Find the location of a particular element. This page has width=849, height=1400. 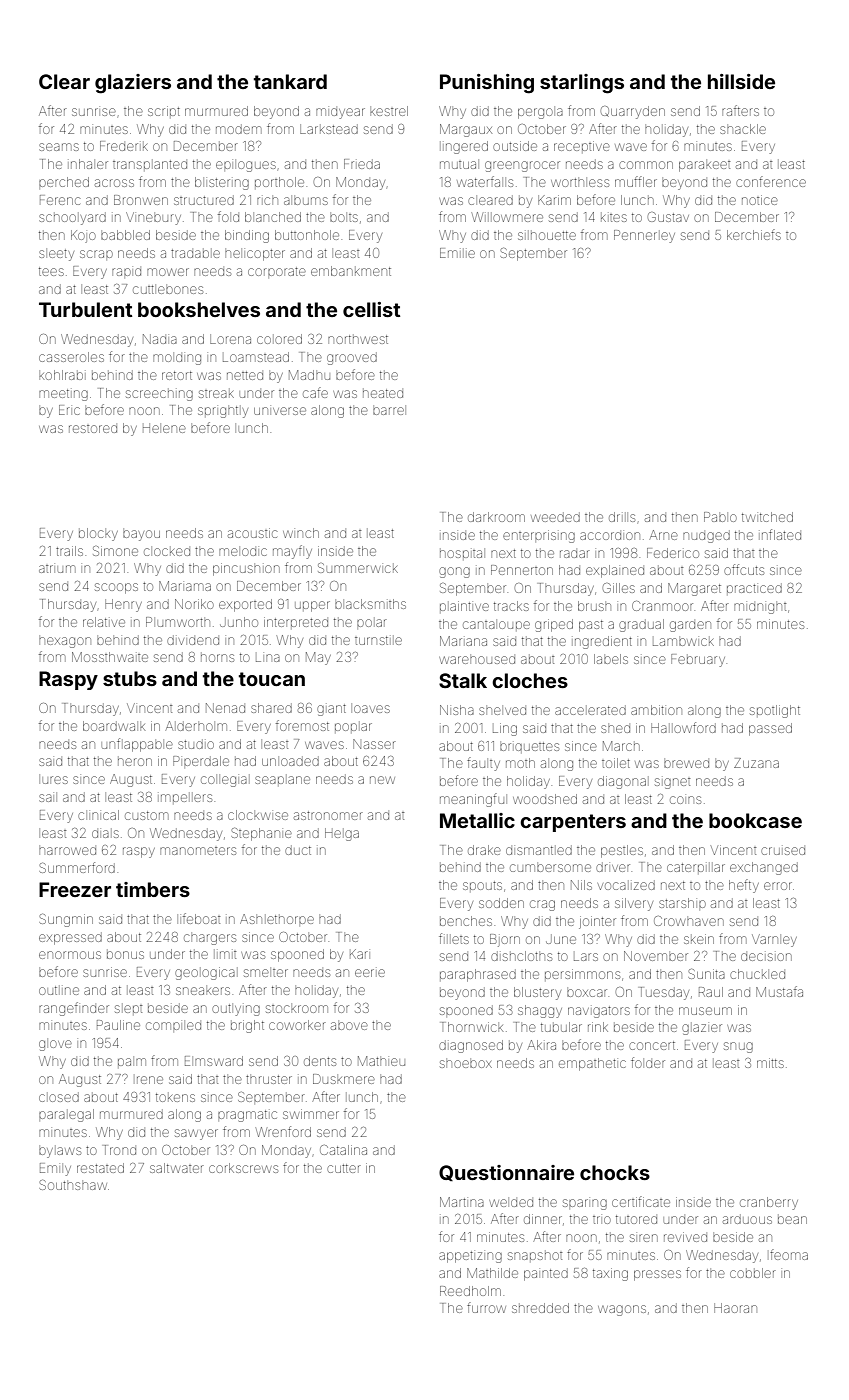

cellist is located at coordinates (372, 309).
